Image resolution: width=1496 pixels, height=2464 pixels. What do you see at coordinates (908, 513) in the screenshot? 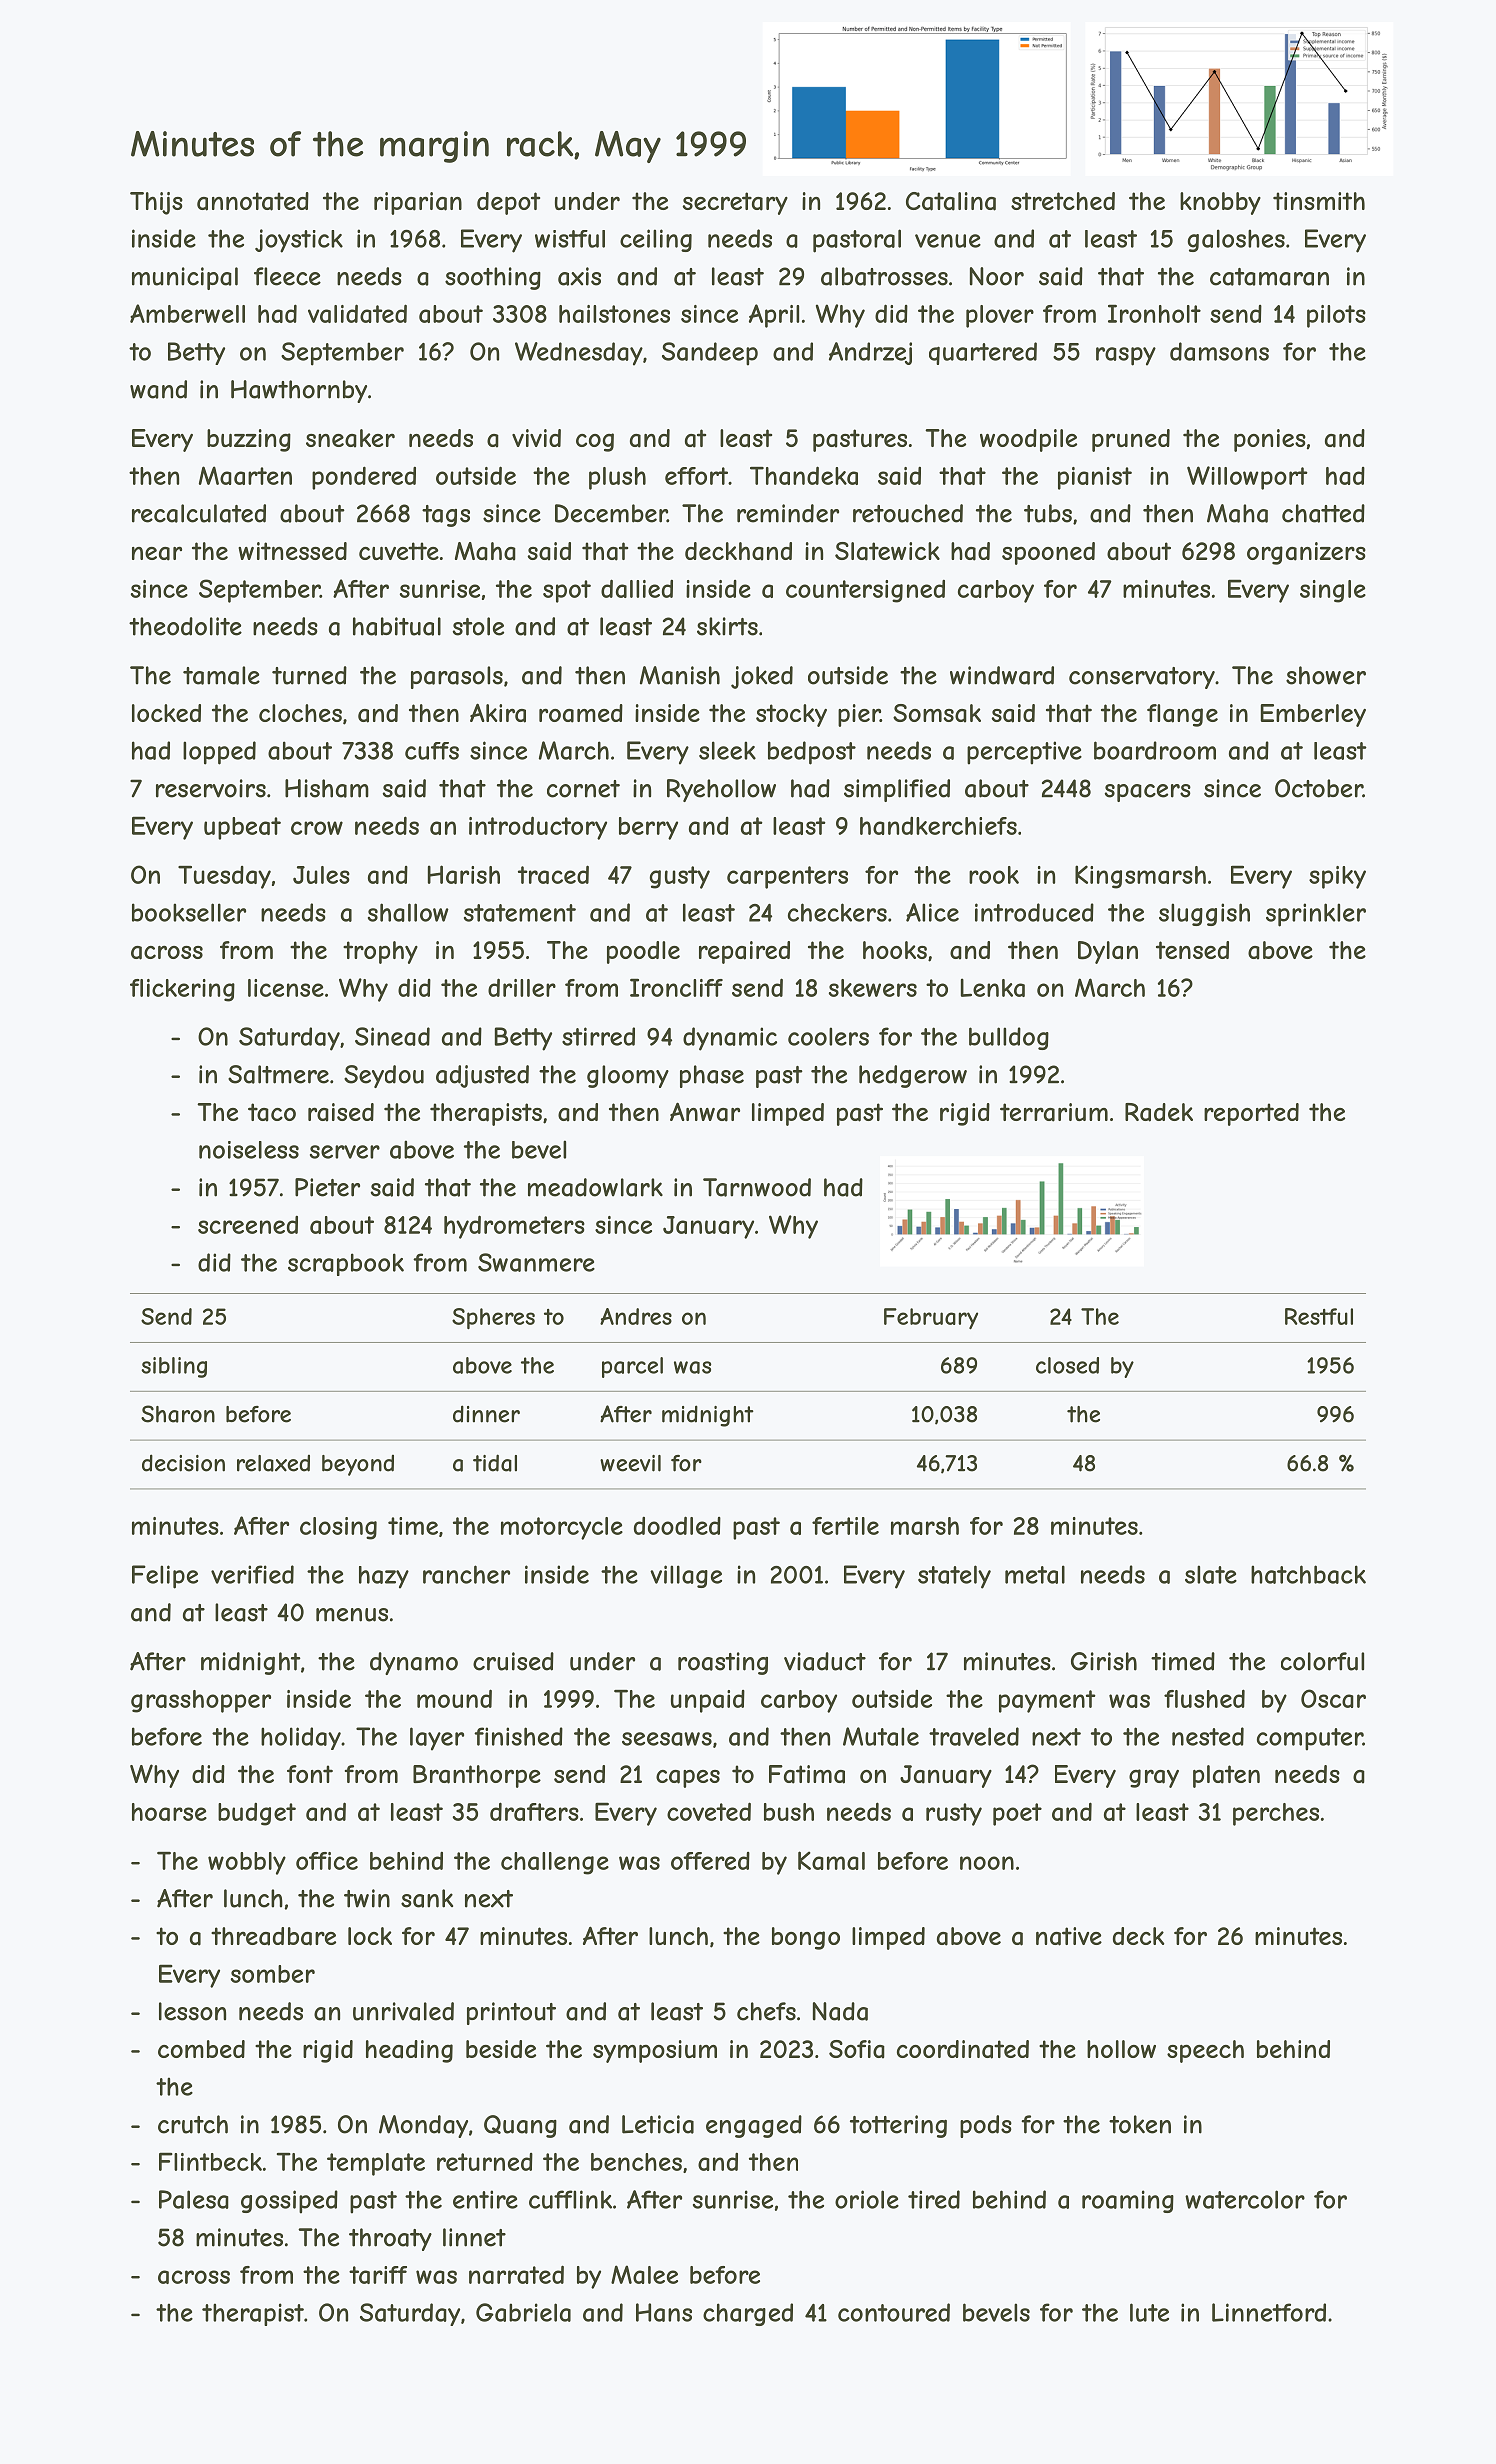
I see `retouched` at bounding box center [908, 513].
